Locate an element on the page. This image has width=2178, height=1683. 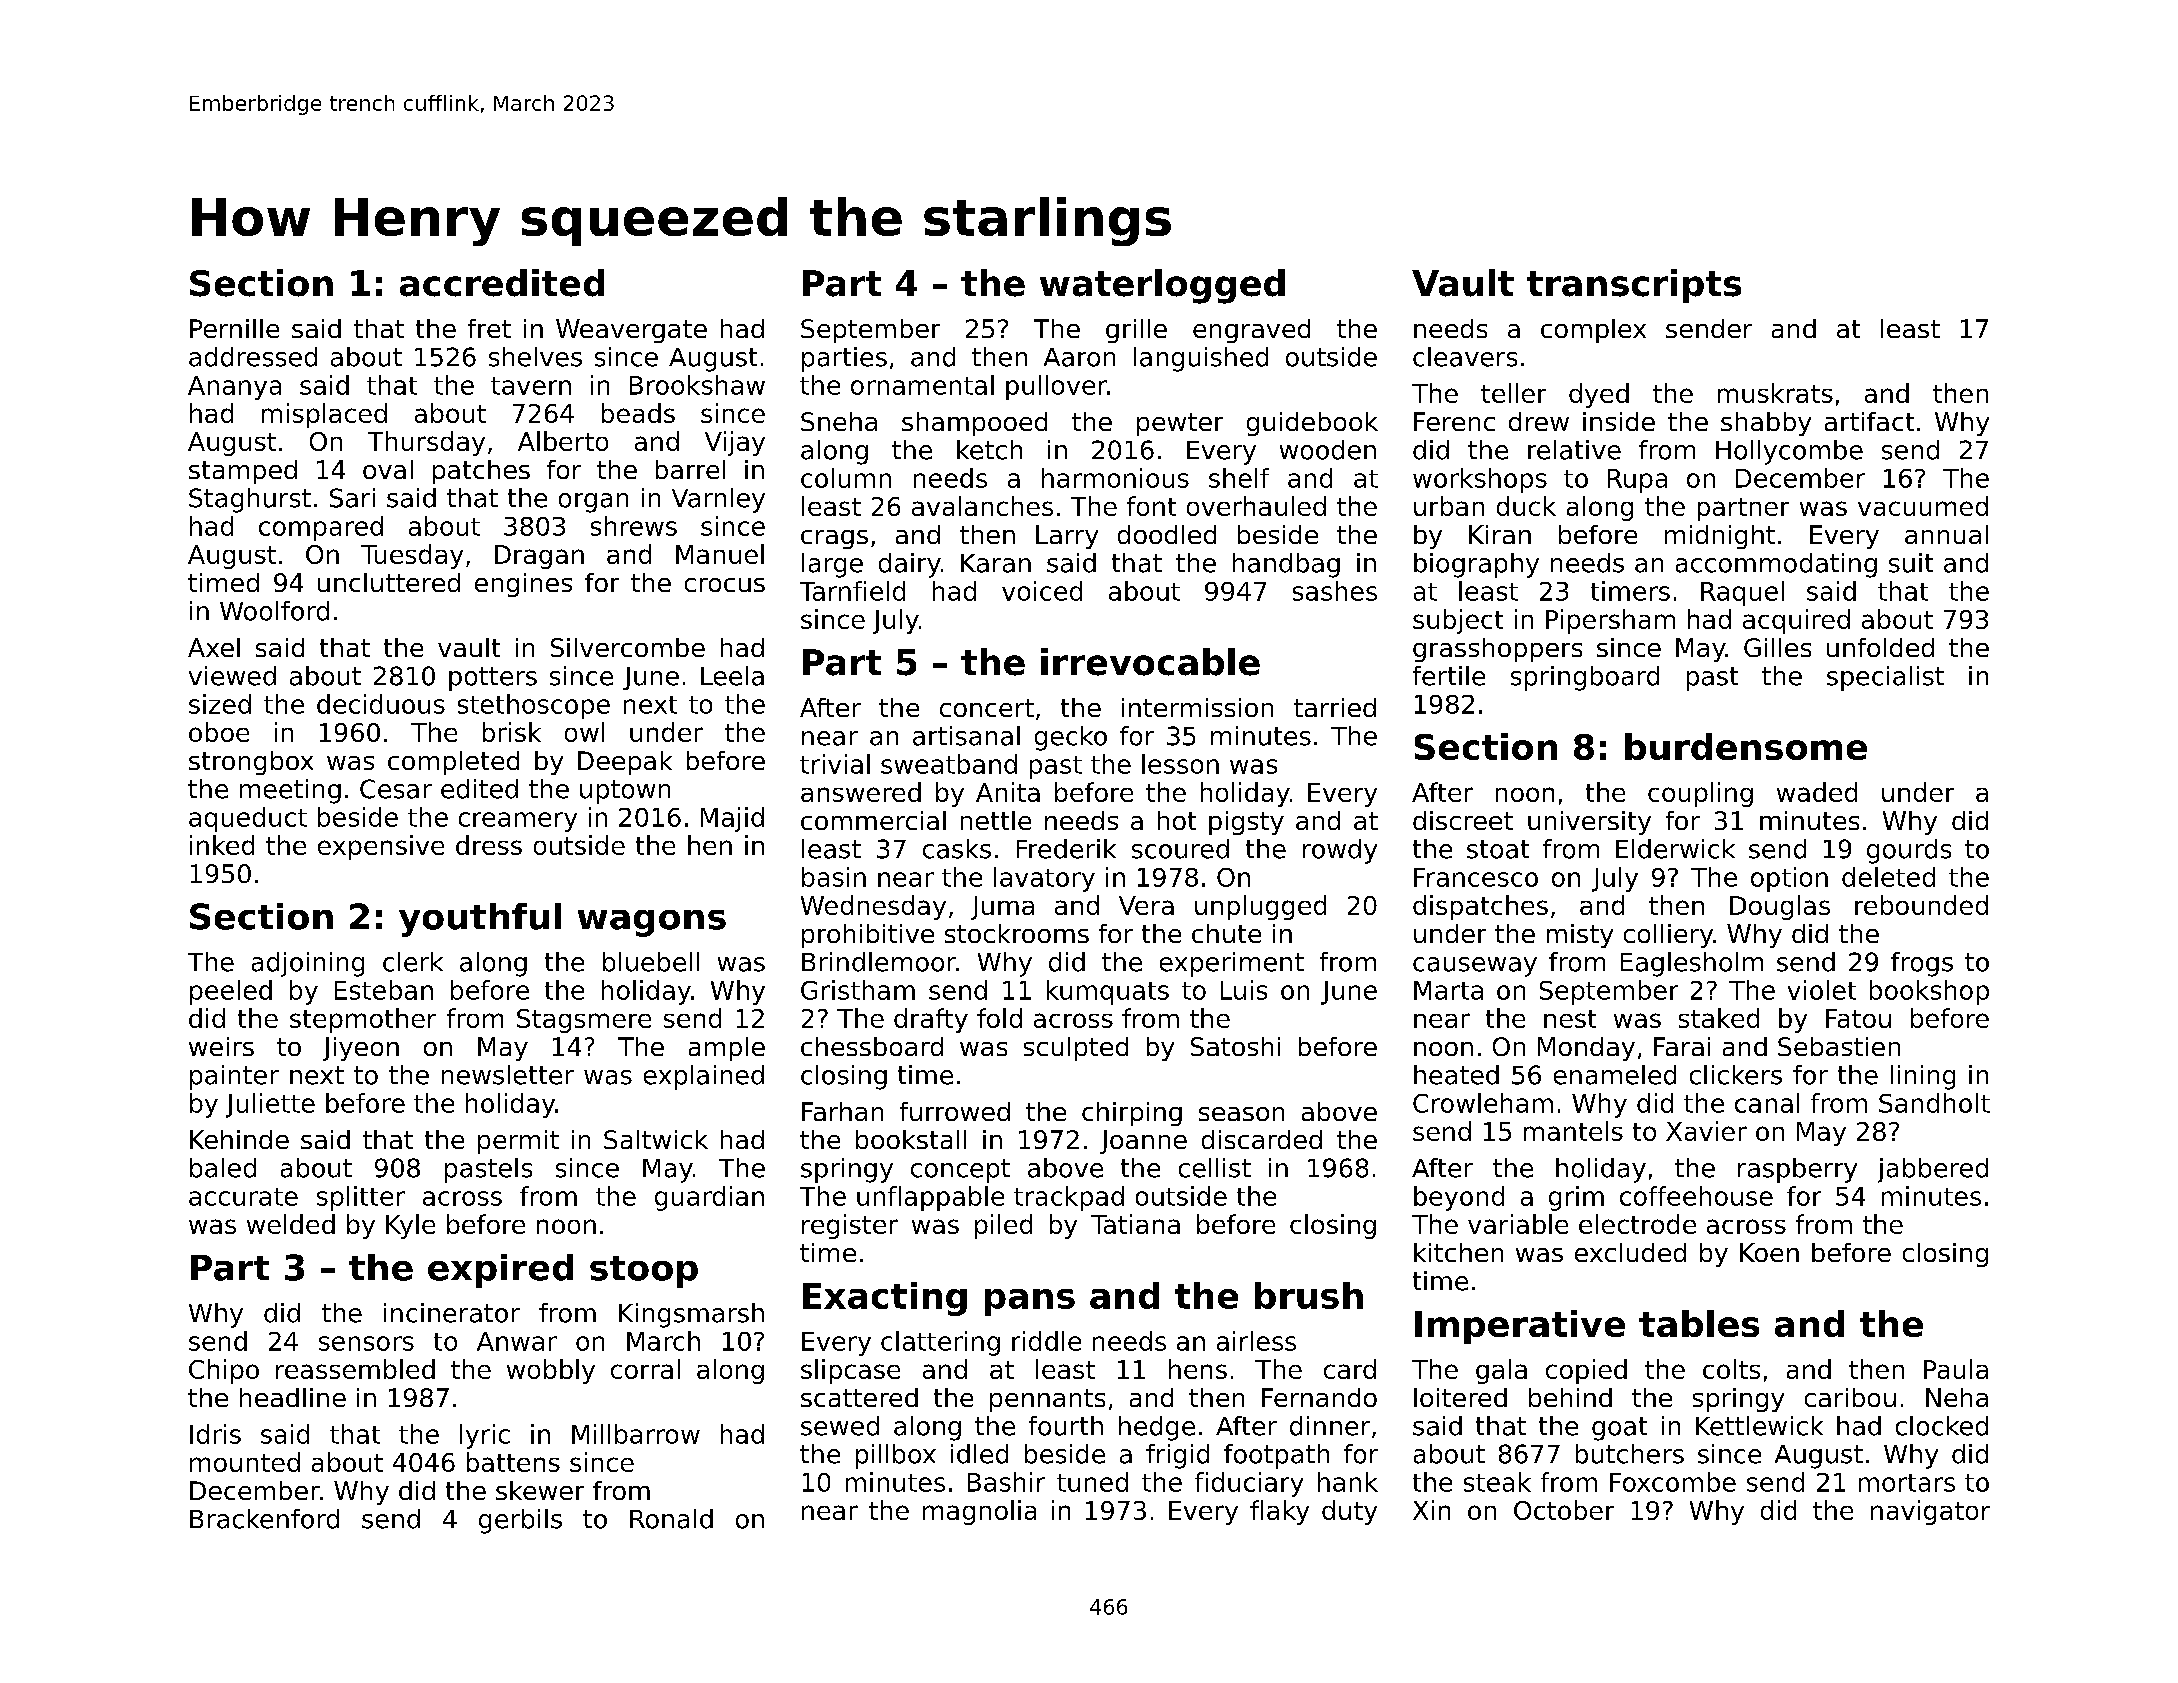
Anwar is located at coordinates (517, 1341).
